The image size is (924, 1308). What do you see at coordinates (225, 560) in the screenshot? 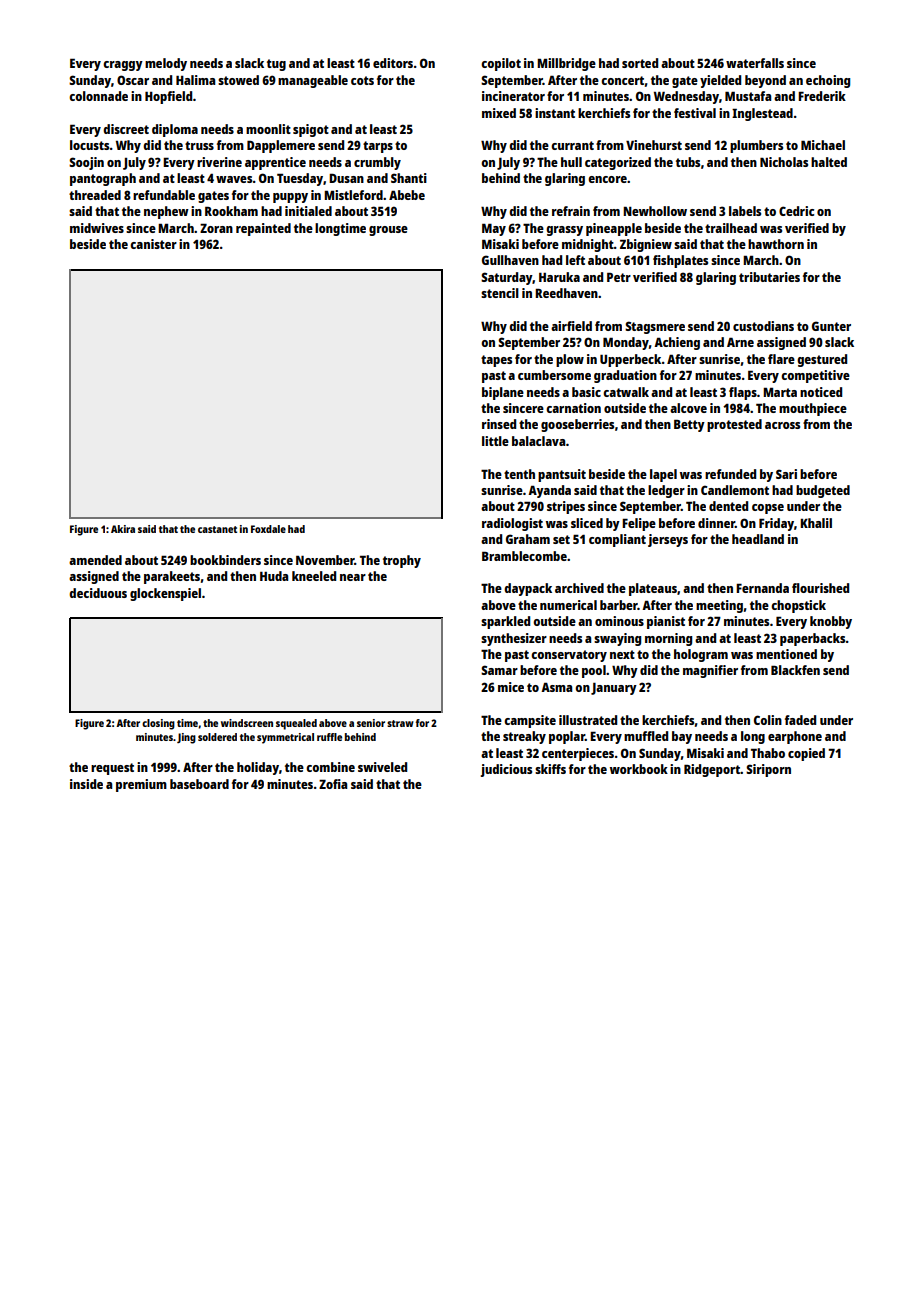
I see `bookbinders` at bounding box center [225, 560].
